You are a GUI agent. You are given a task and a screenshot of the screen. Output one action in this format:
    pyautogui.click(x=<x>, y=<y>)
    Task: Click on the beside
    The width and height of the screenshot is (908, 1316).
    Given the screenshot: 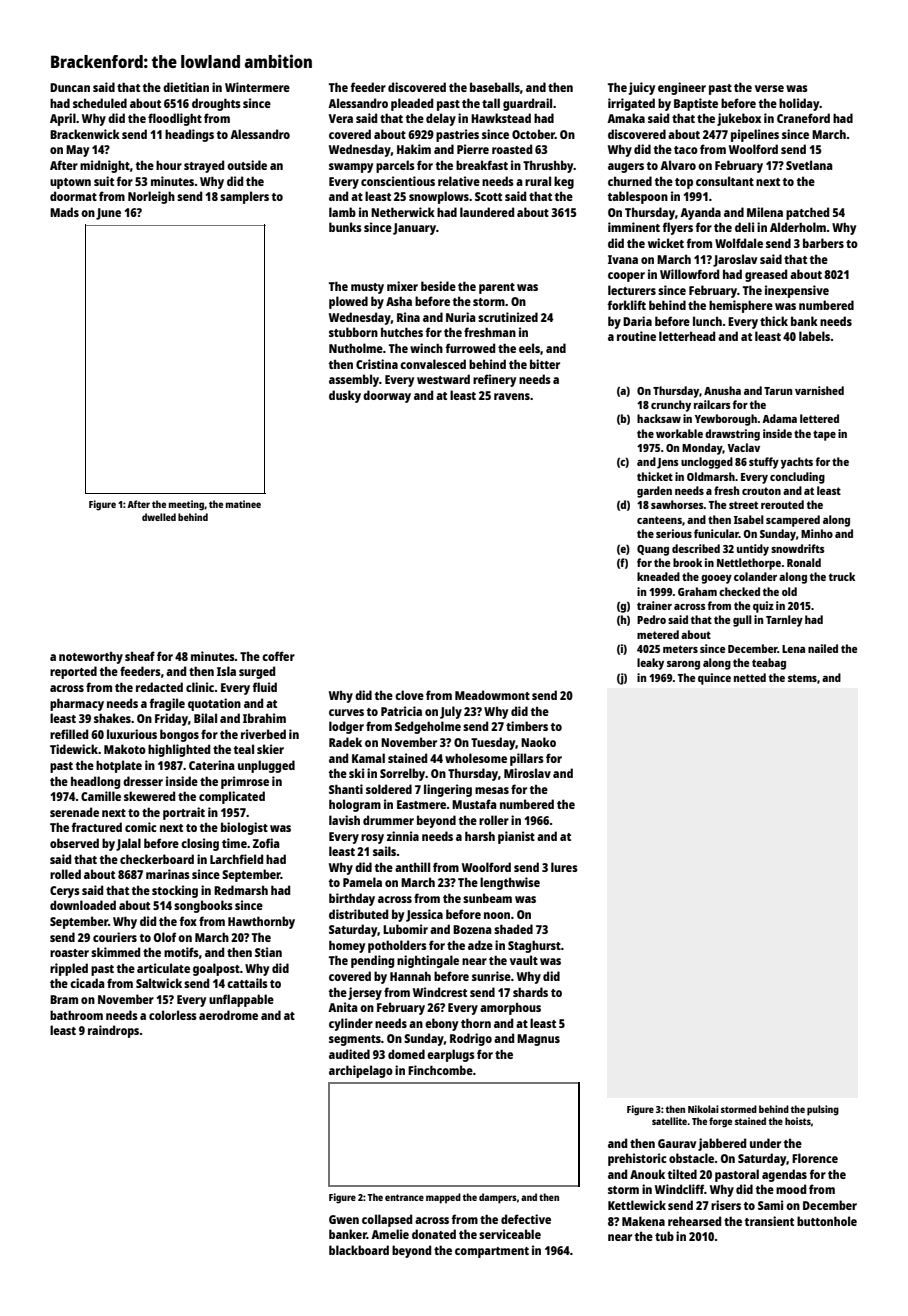 What is the action you would take?
    pyautogui.click(x=438, y=286)
